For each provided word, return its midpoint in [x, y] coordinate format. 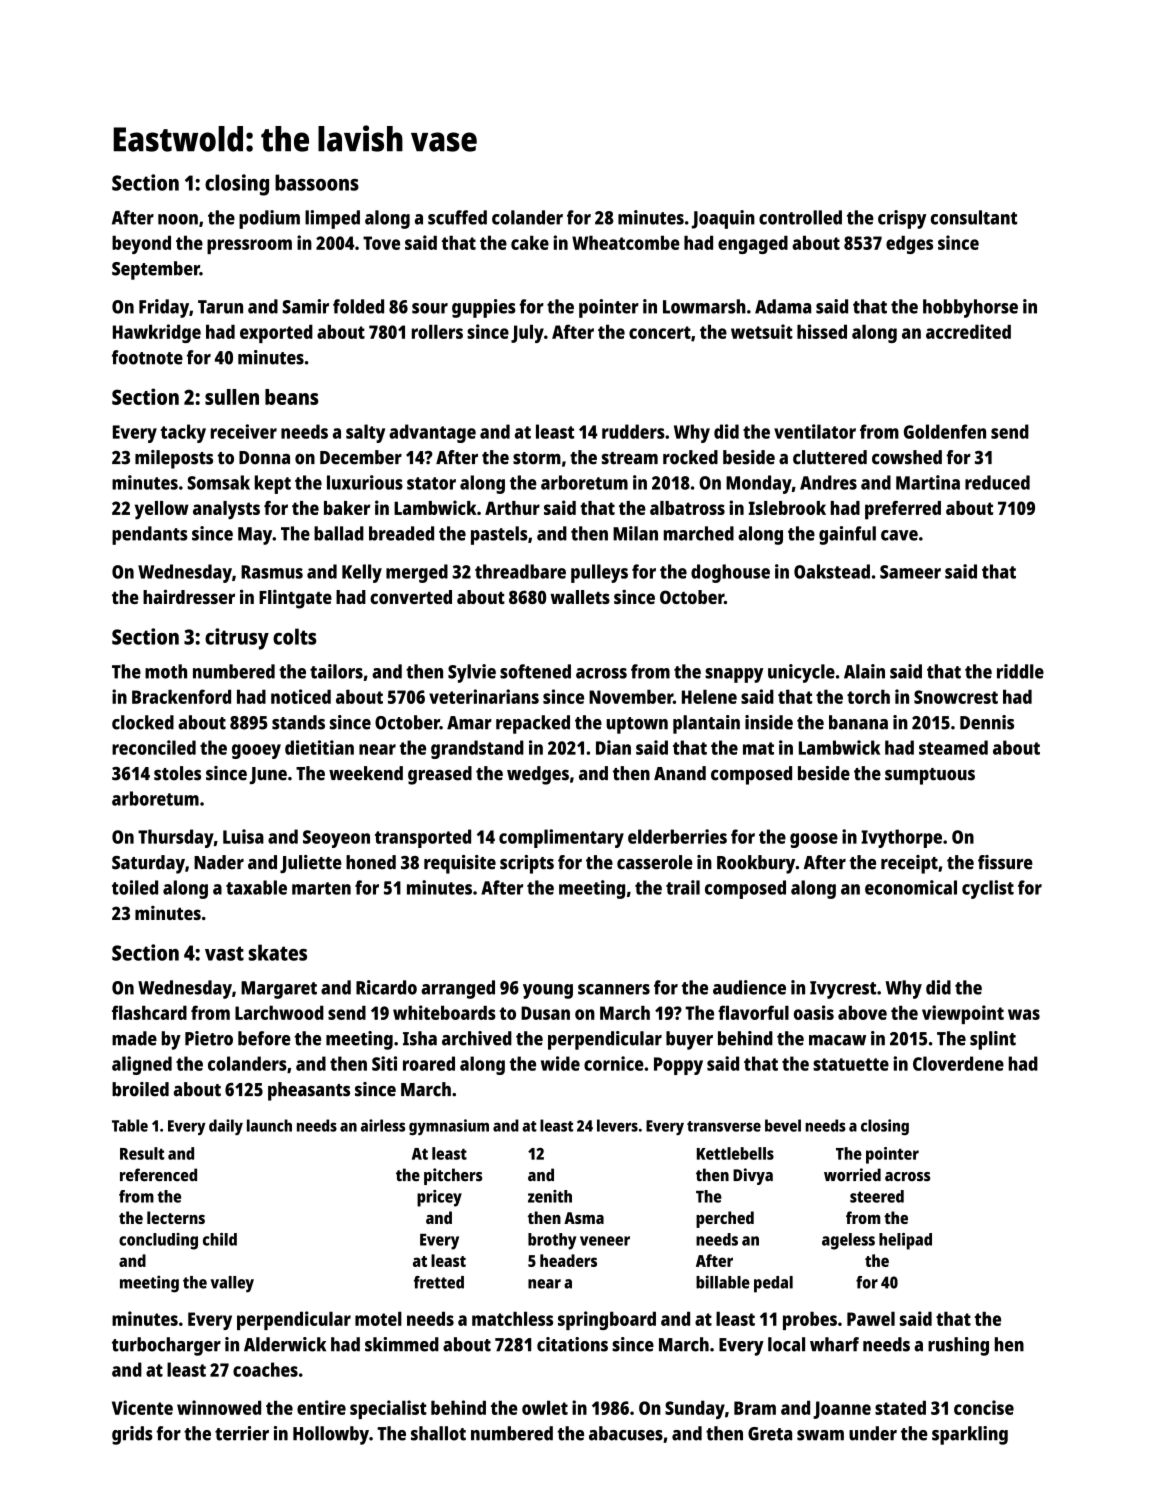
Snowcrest [956, 697]
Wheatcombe [626, 242]
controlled [800, 217]
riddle [1020, 671]
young [548, 991]
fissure [1005, 862]
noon [178, 219]
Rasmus [272, 572]
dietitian [319, 747]
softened [535, 671]
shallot [438, 1433]
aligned [142, 1065]
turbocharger [166, 1346]
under [873, 1433]
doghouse [730, 573]
